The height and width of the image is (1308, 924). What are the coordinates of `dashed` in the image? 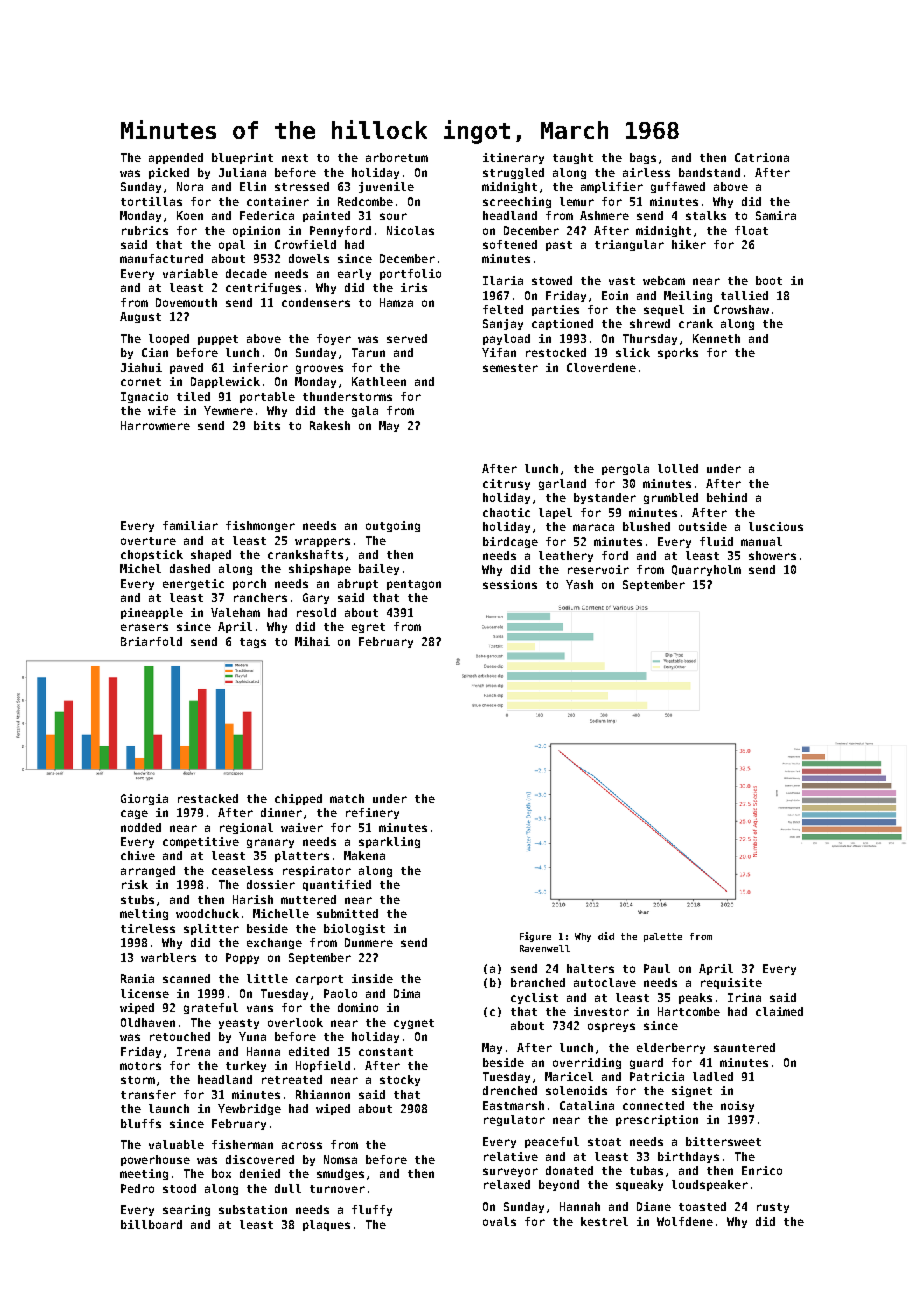 It's located at (190, 568).
